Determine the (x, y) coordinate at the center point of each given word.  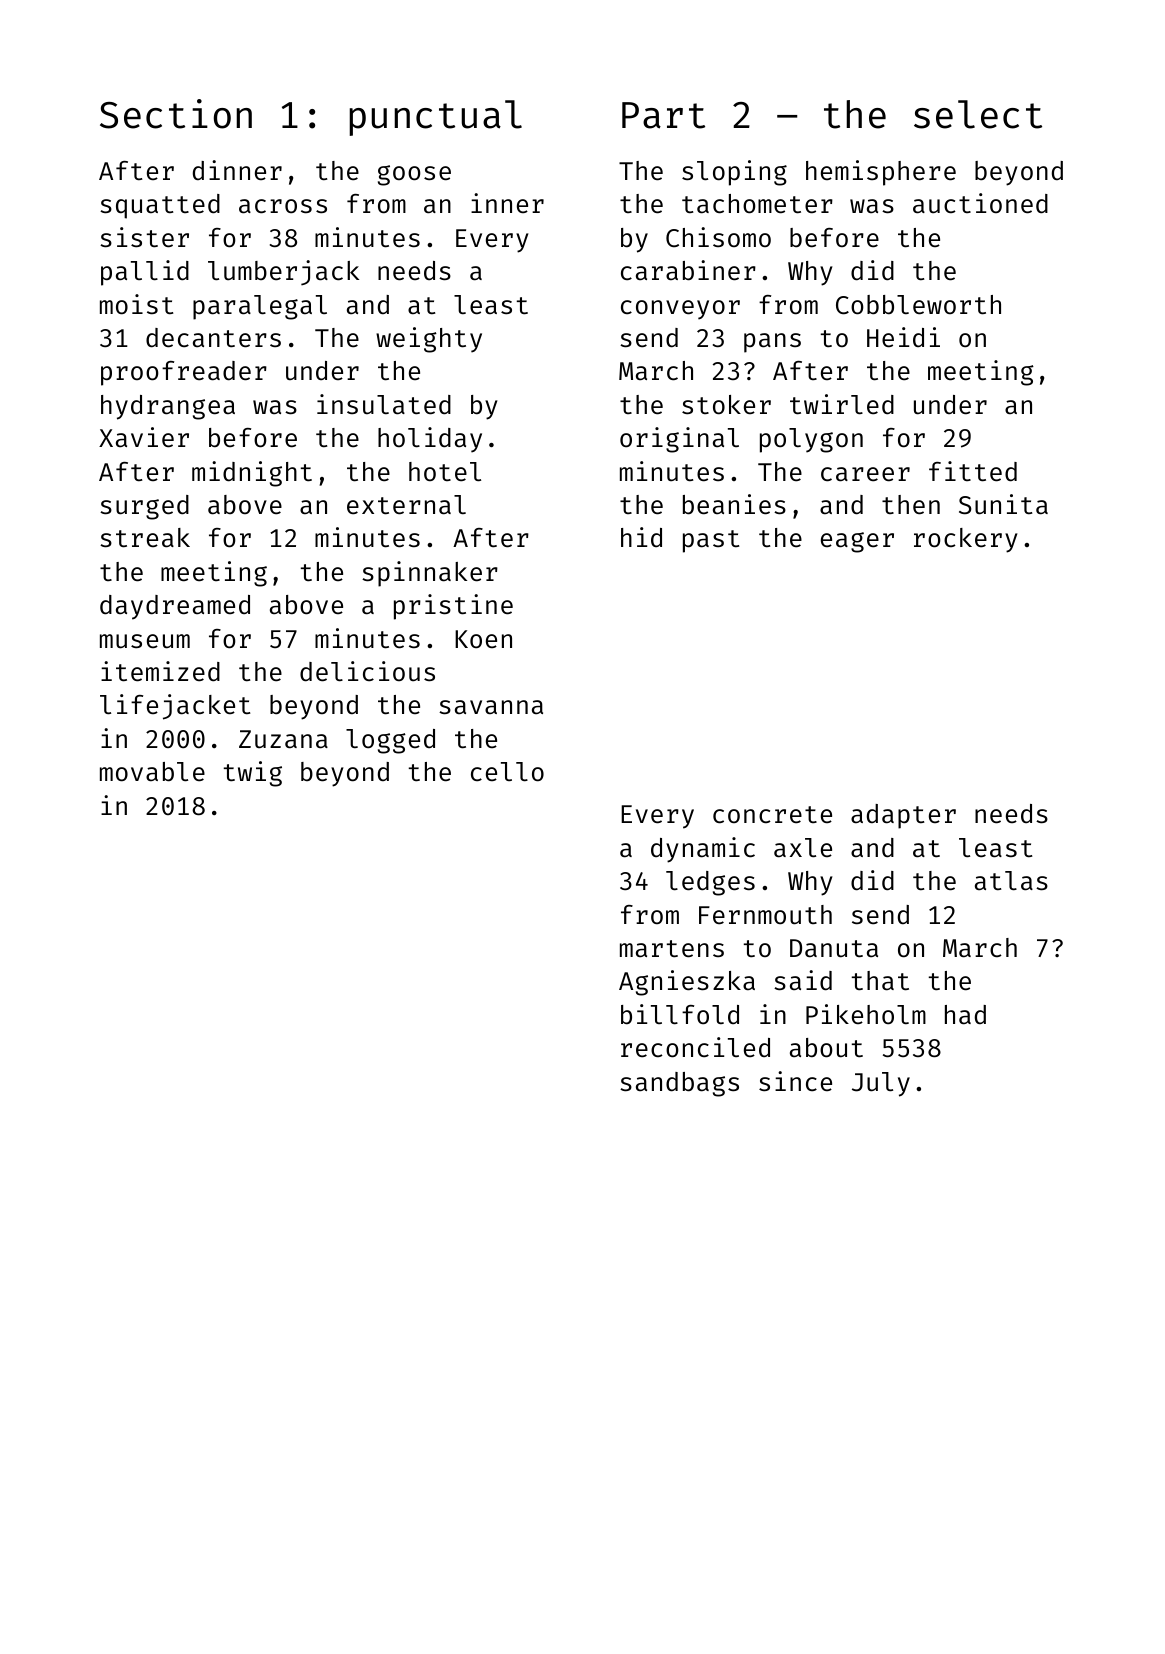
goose (414, 175)
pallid (145, 273)
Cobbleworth (918, 305)
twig (253, 774)
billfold (680, 1014)
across (283, 206)
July (881, 1084)
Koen (483, 639)
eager (857, 542)
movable (152, 772)
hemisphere (881, 173)
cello (507, 772)
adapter (903, 816)
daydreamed (175, 607)
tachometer (757, 204)
